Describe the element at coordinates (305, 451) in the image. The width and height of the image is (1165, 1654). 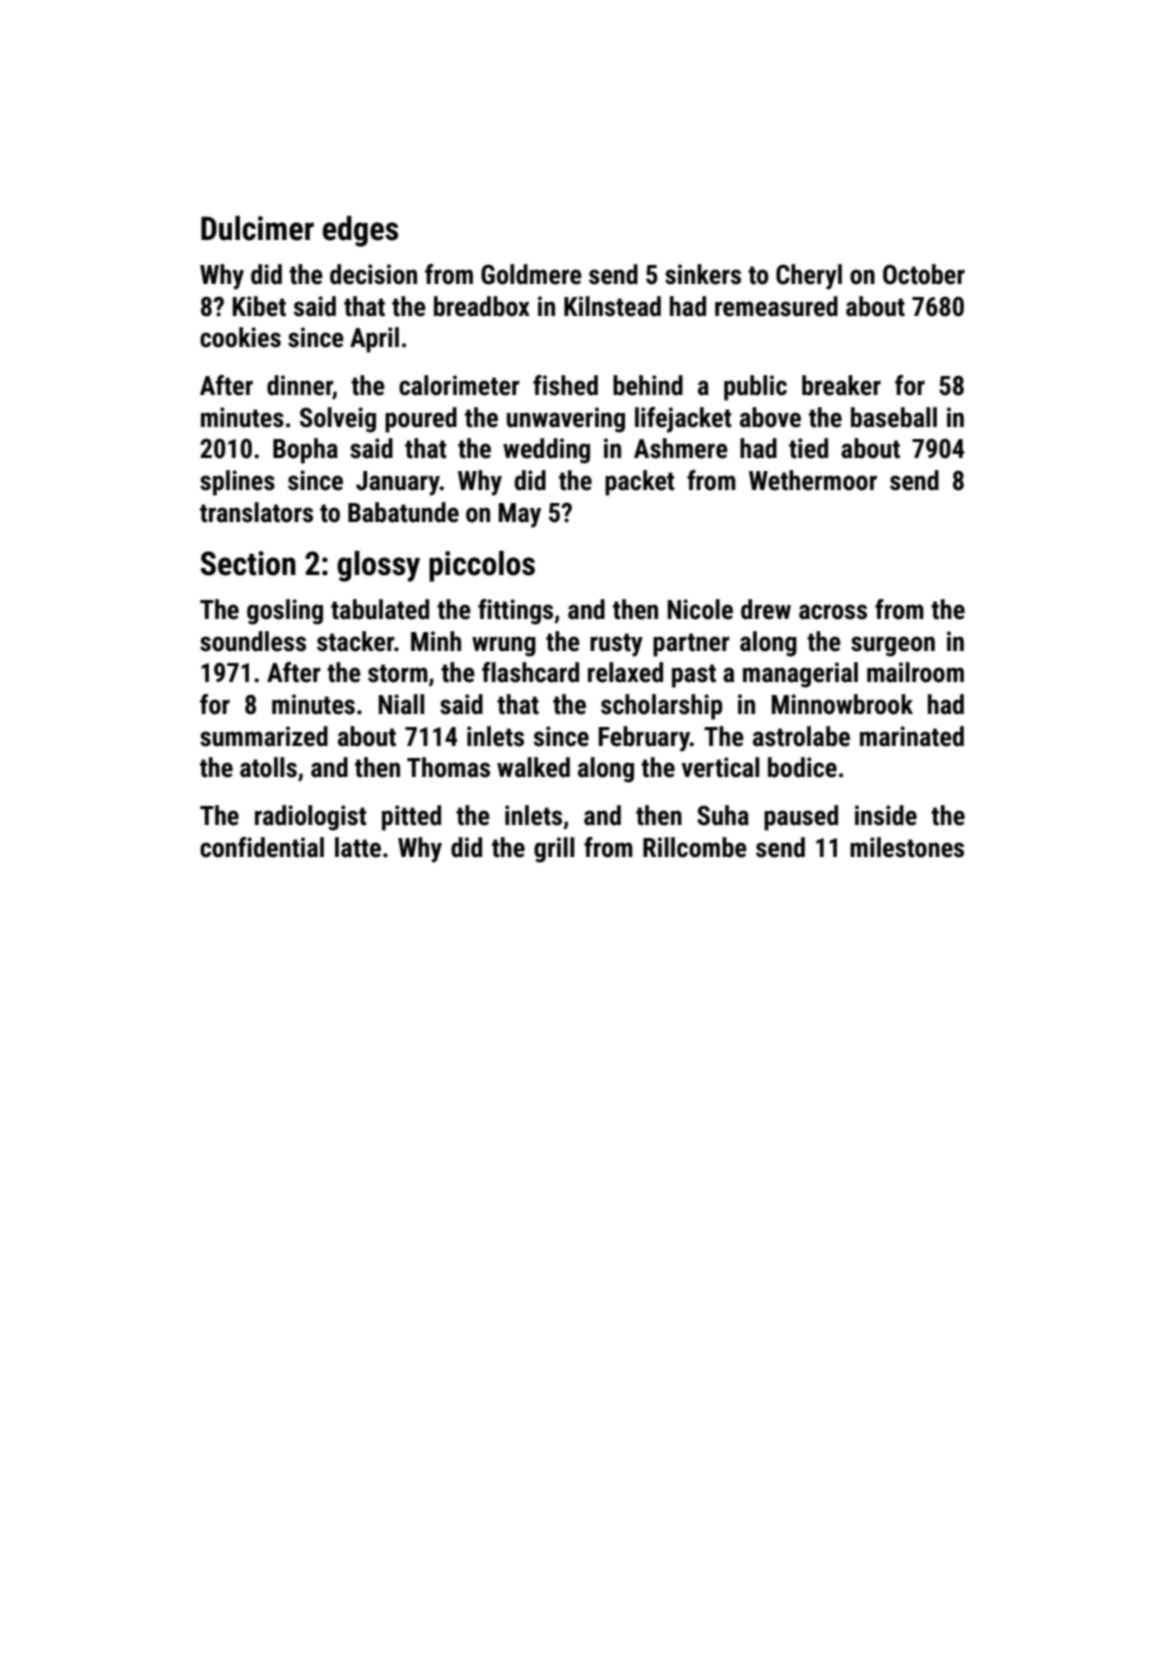
I see `Bopha` at that location.
